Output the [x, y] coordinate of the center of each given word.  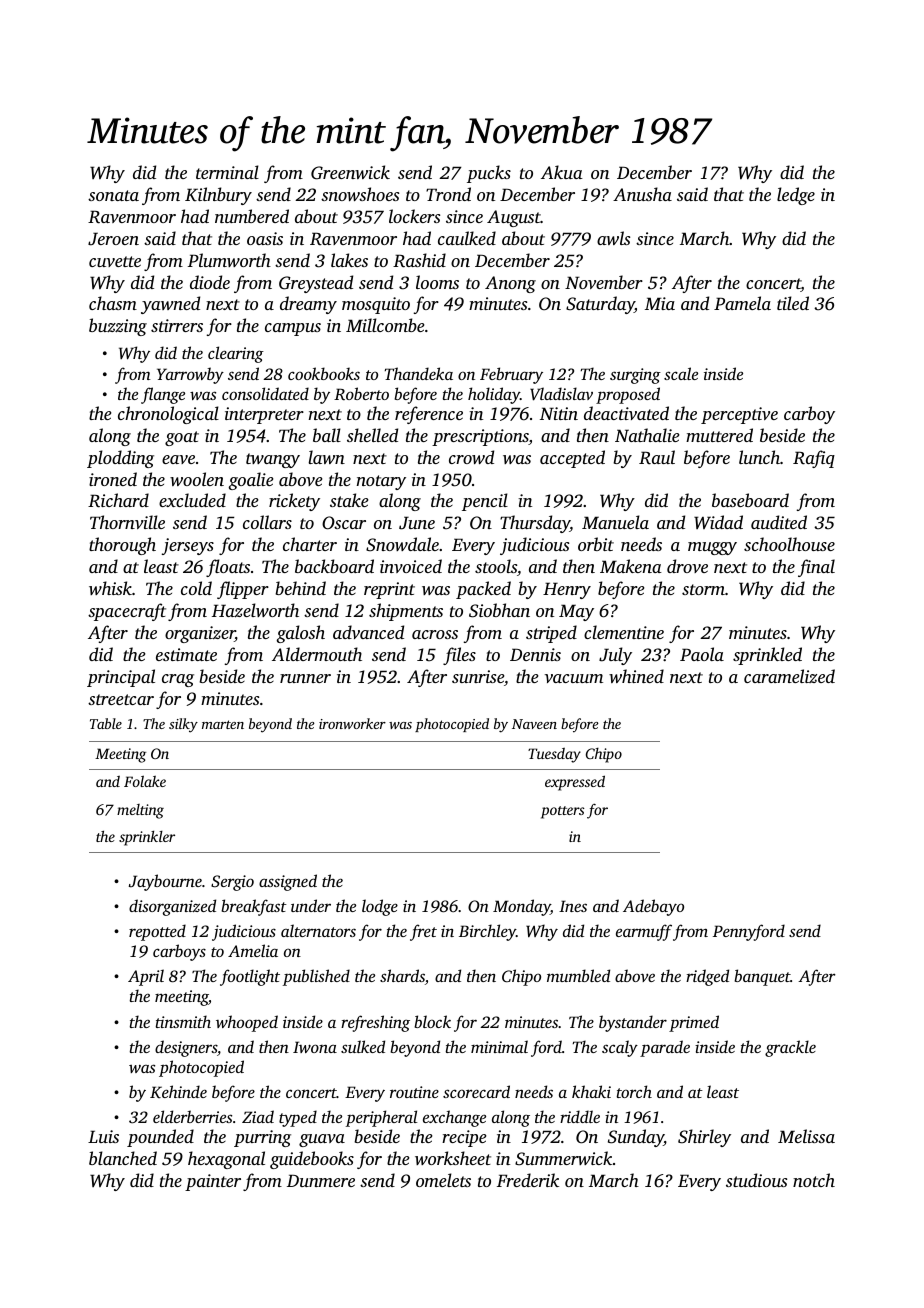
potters [563, 812]
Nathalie [647, 435]
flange [163, 395]
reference [429, 415]
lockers [414, 216]
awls [613, 238]
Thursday [535, 524]
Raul [657, 457]
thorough [122, 546]
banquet [762, 977]
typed [298, 1118]
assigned [288, 882]
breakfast [254, 907]
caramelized [789, 676]
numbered [252, 216]
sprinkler [147, 838]
